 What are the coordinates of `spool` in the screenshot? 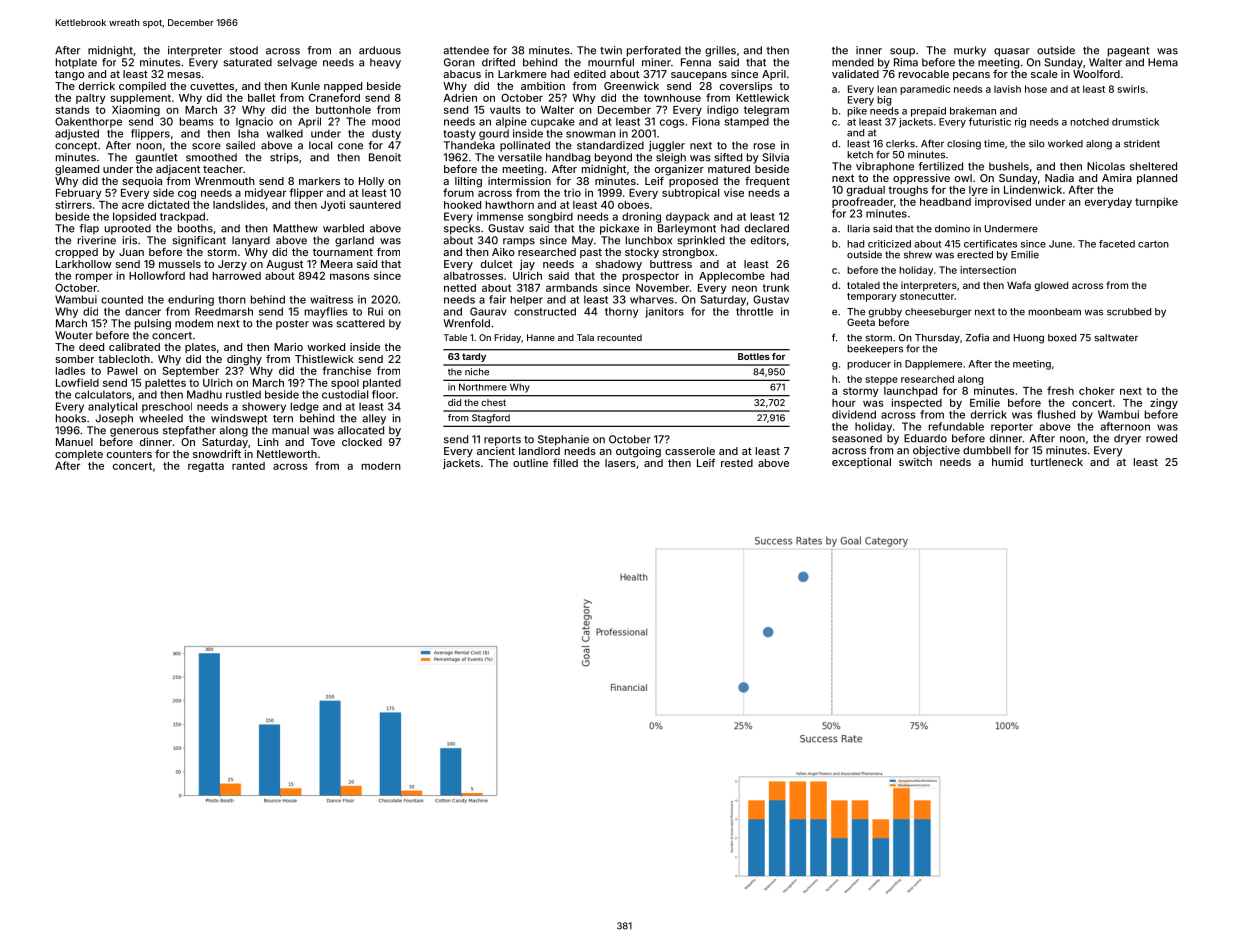 It's located at (345, 384).
